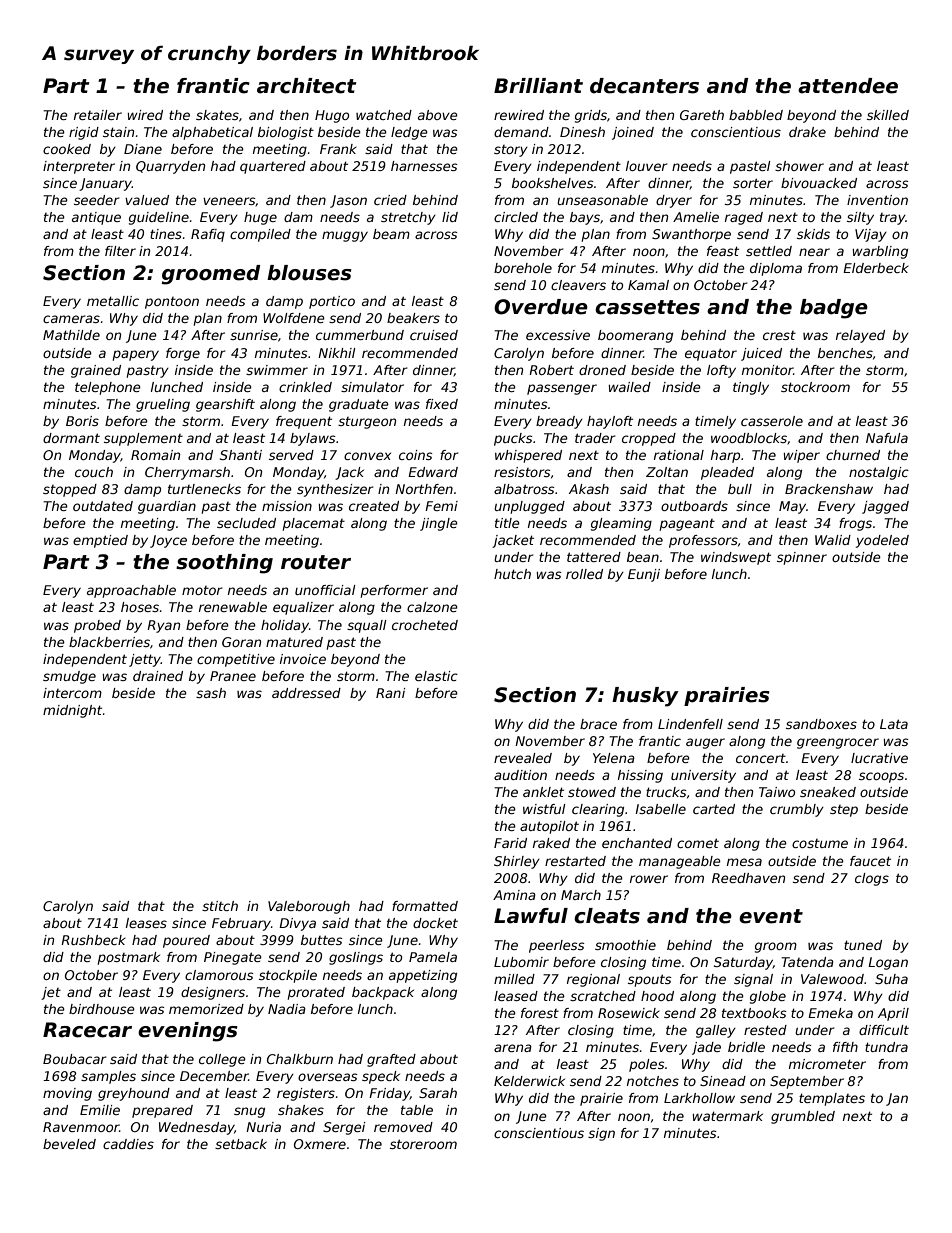 Image resolution: width=952 pixels, height=1233 pixels. What do you see at coordinates (645, 697) in the screenshot?
I see `husky` at bounding box center [645, 697].
